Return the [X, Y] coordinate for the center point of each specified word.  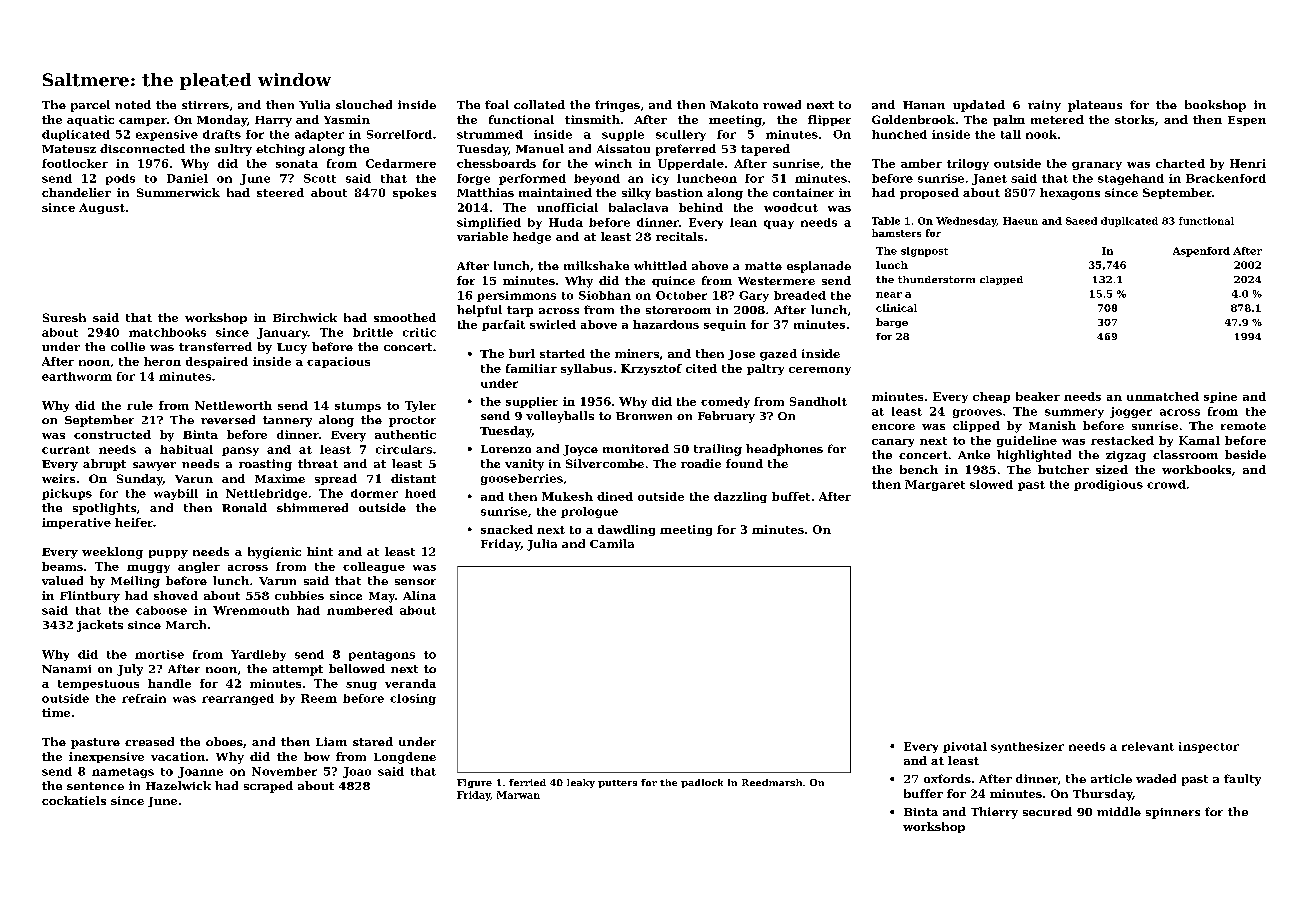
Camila [612, 543]
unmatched [1163, 396]
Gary [754, 296]
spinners [1173, 813]
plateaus [1095, 106]
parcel [90, 106]
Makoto [734, 104]
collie [128, 346]
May [382, 597]
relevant [1148, 746]
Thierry [994, 813]
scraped [268, 787]
